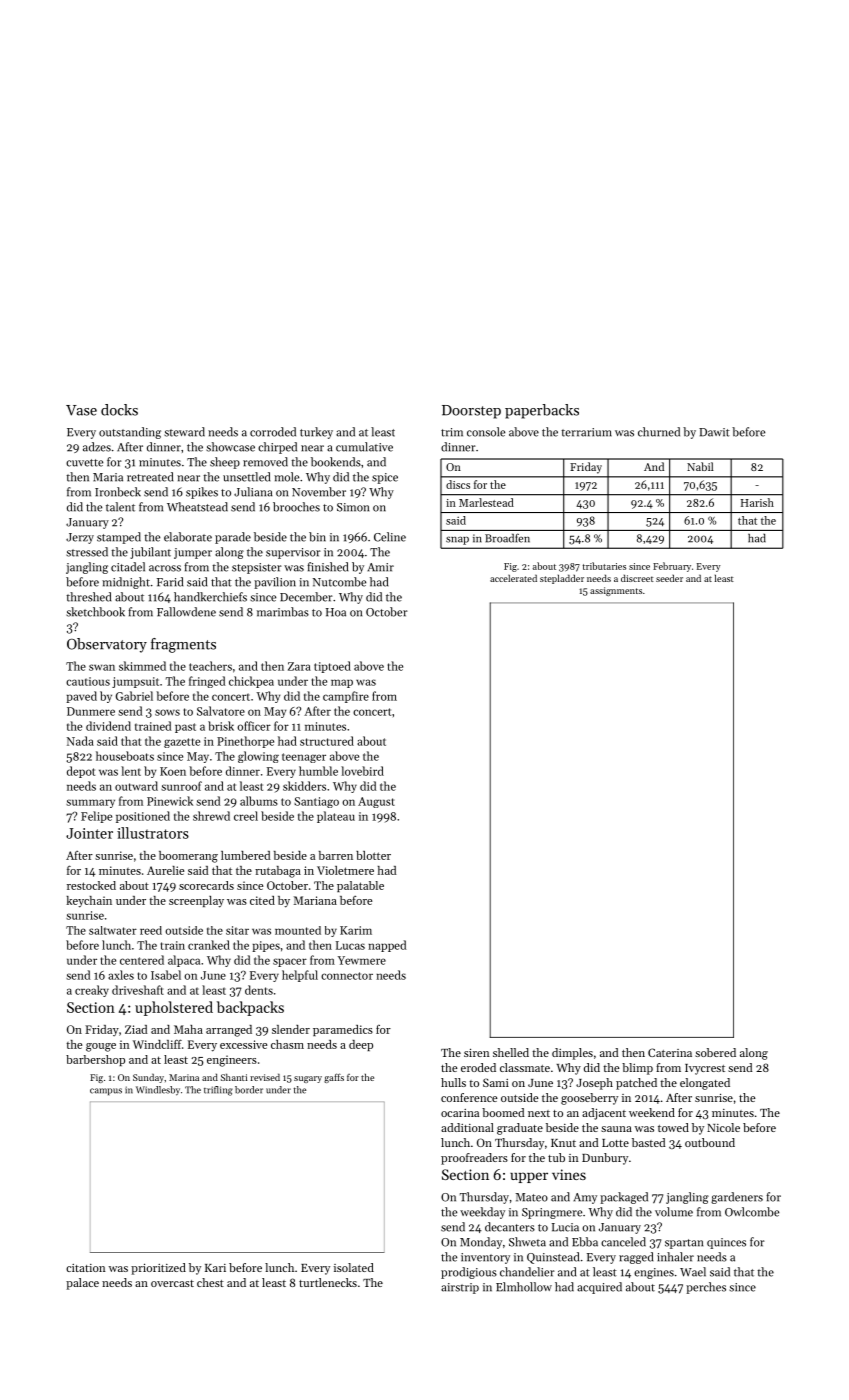 This document has width=849, height=1400. Describe the element at coordinates (158, 1269) in the document. I see `prioritized` at that location.
